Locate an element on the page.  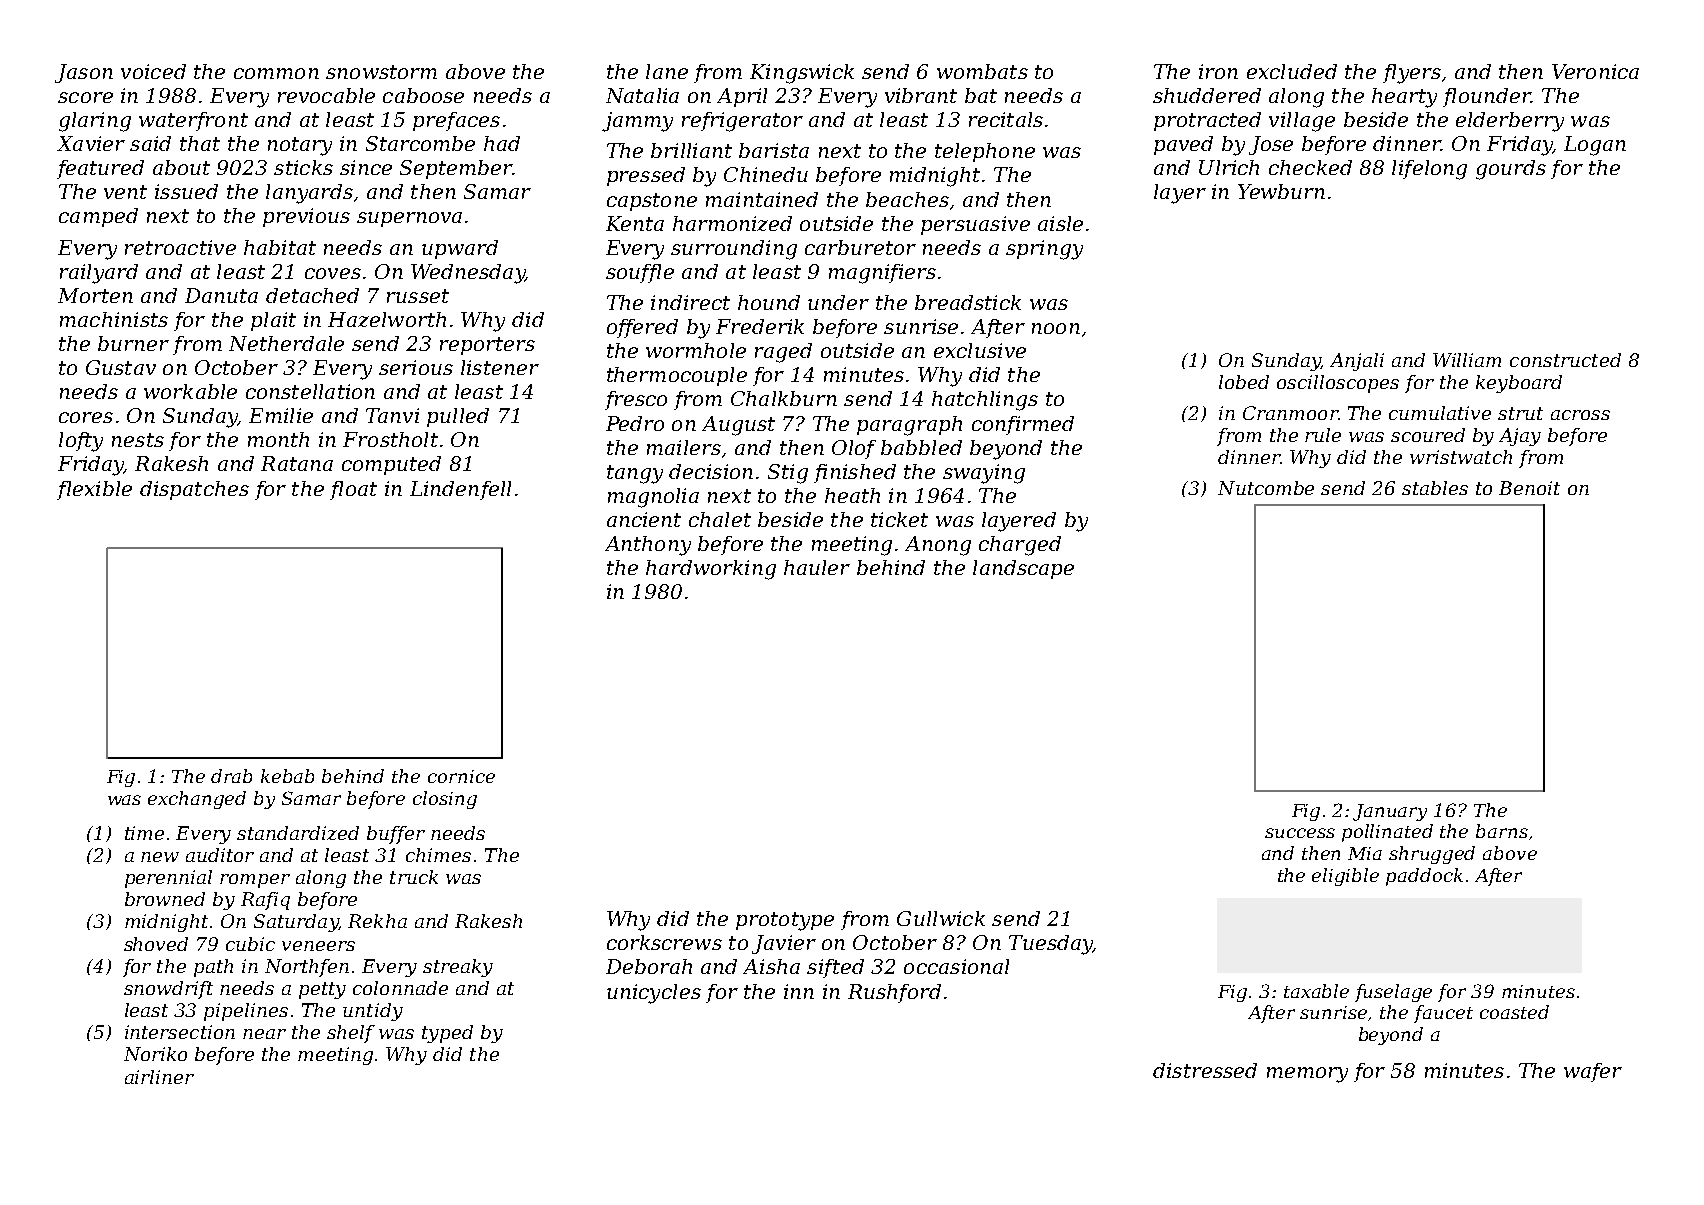
wombats is located at coordinates (982, 71).
